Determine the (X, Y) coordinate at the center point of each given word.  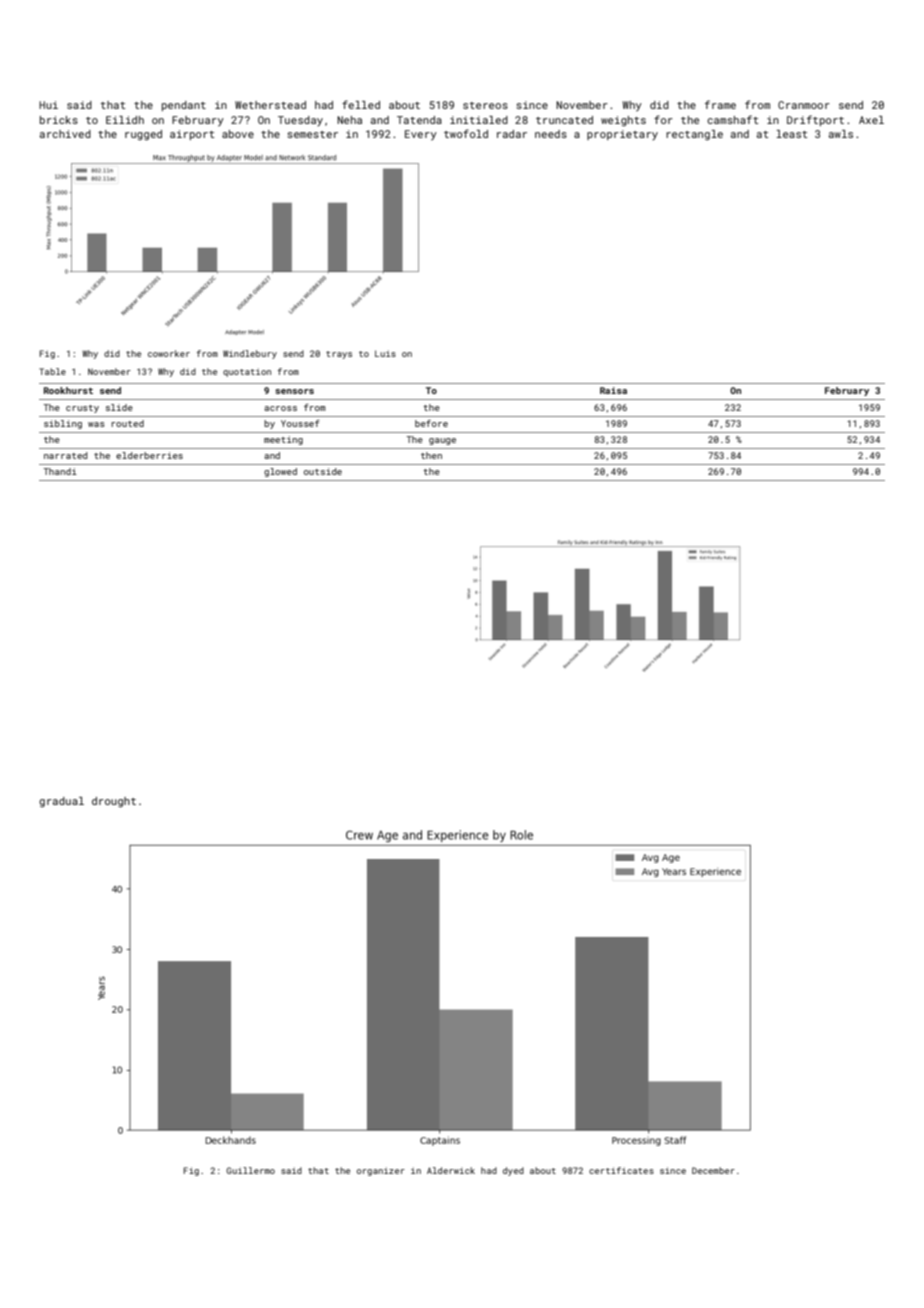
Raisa (613, 390)
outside (323, 471)
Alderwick (451, 1170)
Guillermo (250, 1170)
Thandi (60, 471)
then (431, 455)
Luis (385, 353)
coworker (169, 353)
